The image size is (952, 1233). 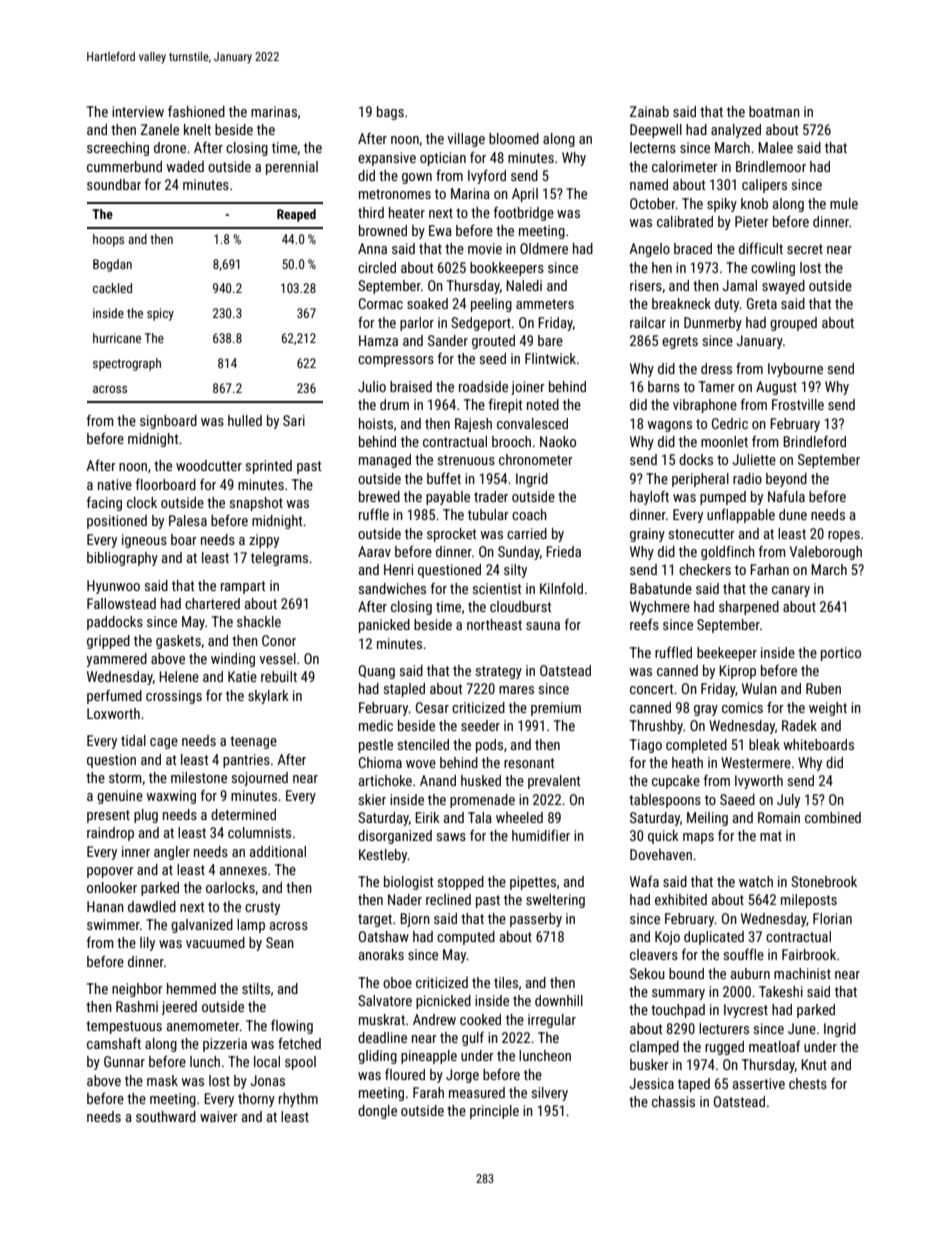 What do you see at coordinates (550, 358) in the image?
I see `Flintwick` at bounding box center [550, 358].
